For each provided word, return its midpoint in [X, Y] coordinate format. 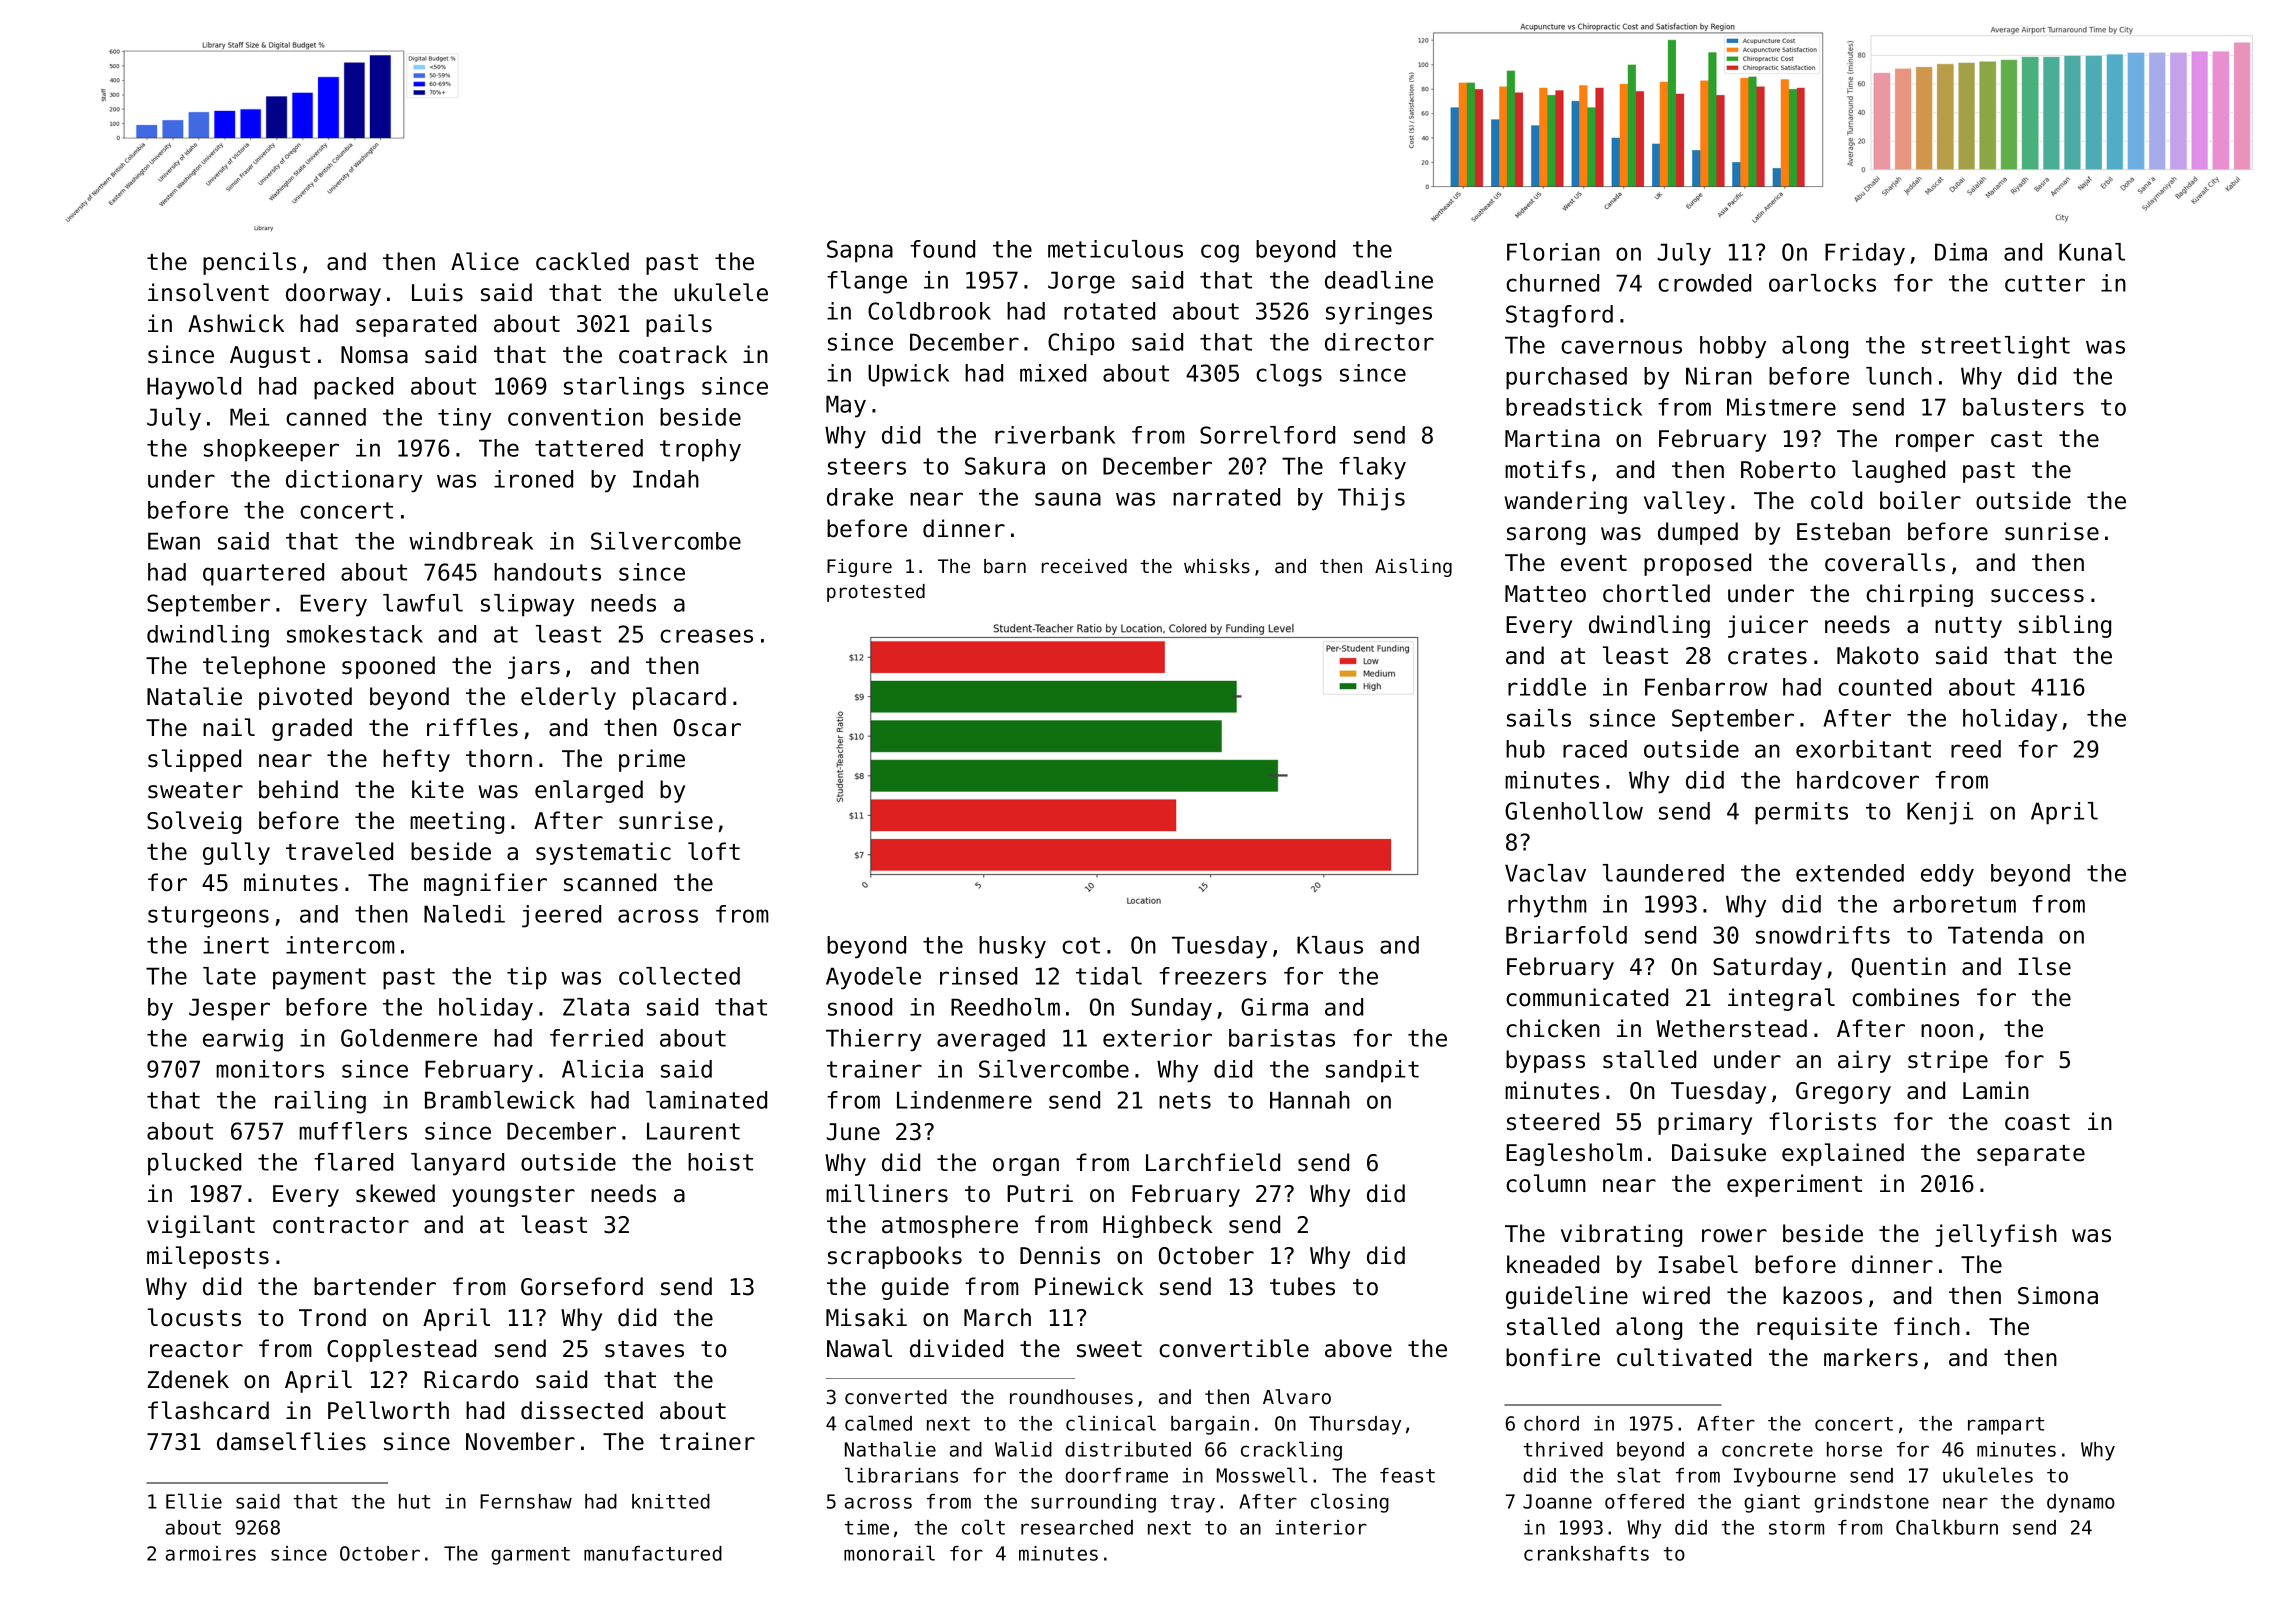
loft [714, 851]
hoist [720, 1162]
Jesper [229, 1009]
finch [1927, 1326]
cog [1220, 253]
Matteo [1545, 594]
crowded [1704, 283]
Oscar [707, 728]
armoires [211, 1553]
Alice [485, 261]
